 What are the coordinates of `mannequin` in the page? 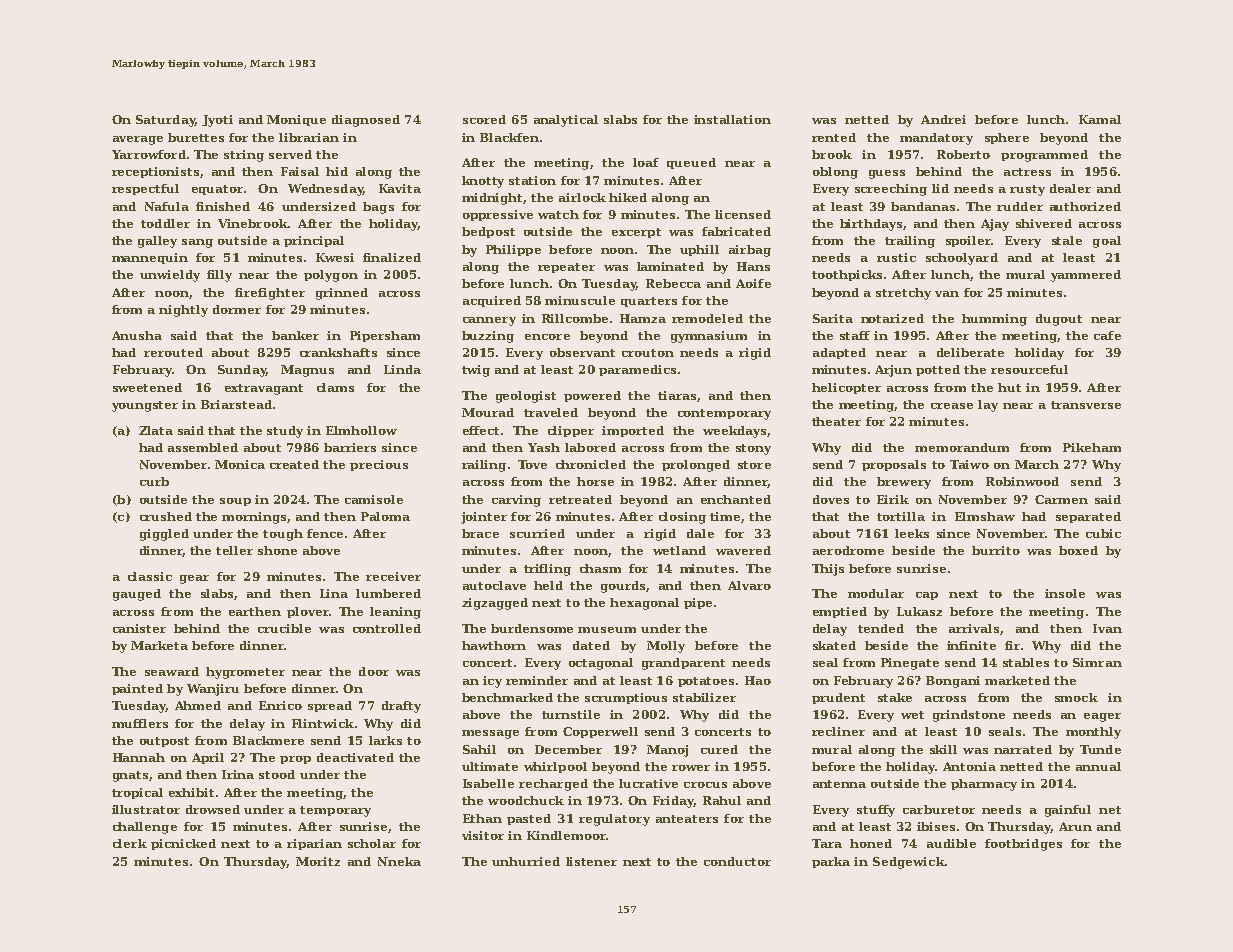 It's located at (150, 258).
